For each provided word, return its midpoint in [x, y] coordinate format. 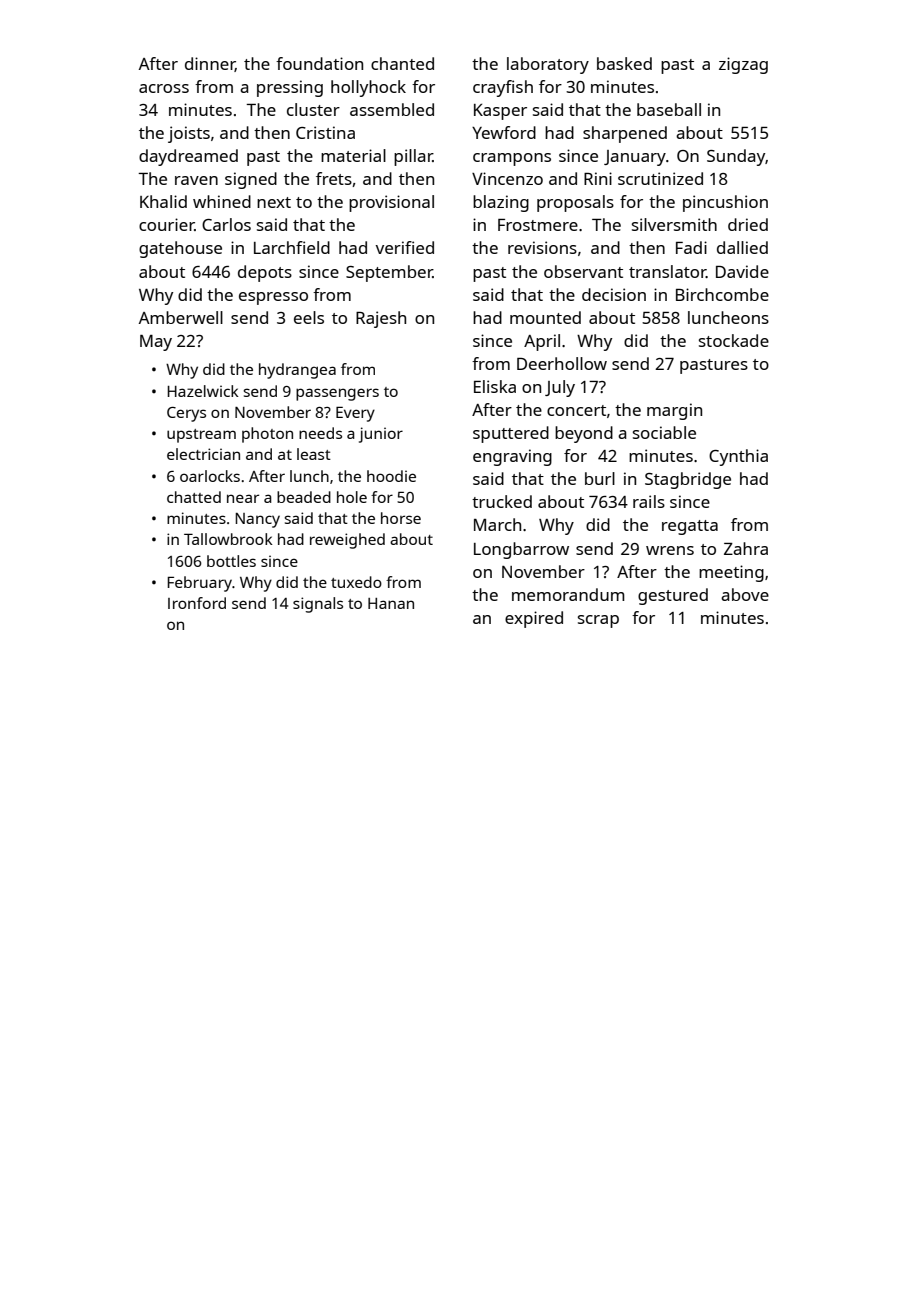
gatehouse [180, 249]
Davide [742, 271]
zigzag [743, 65]
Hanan [391, 603]
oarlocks [210, 476]
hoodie [391, 476]
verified [405, 247]
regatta [690, 527]
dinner [210, 64]
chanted [402, 63]
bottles [231, 561]
